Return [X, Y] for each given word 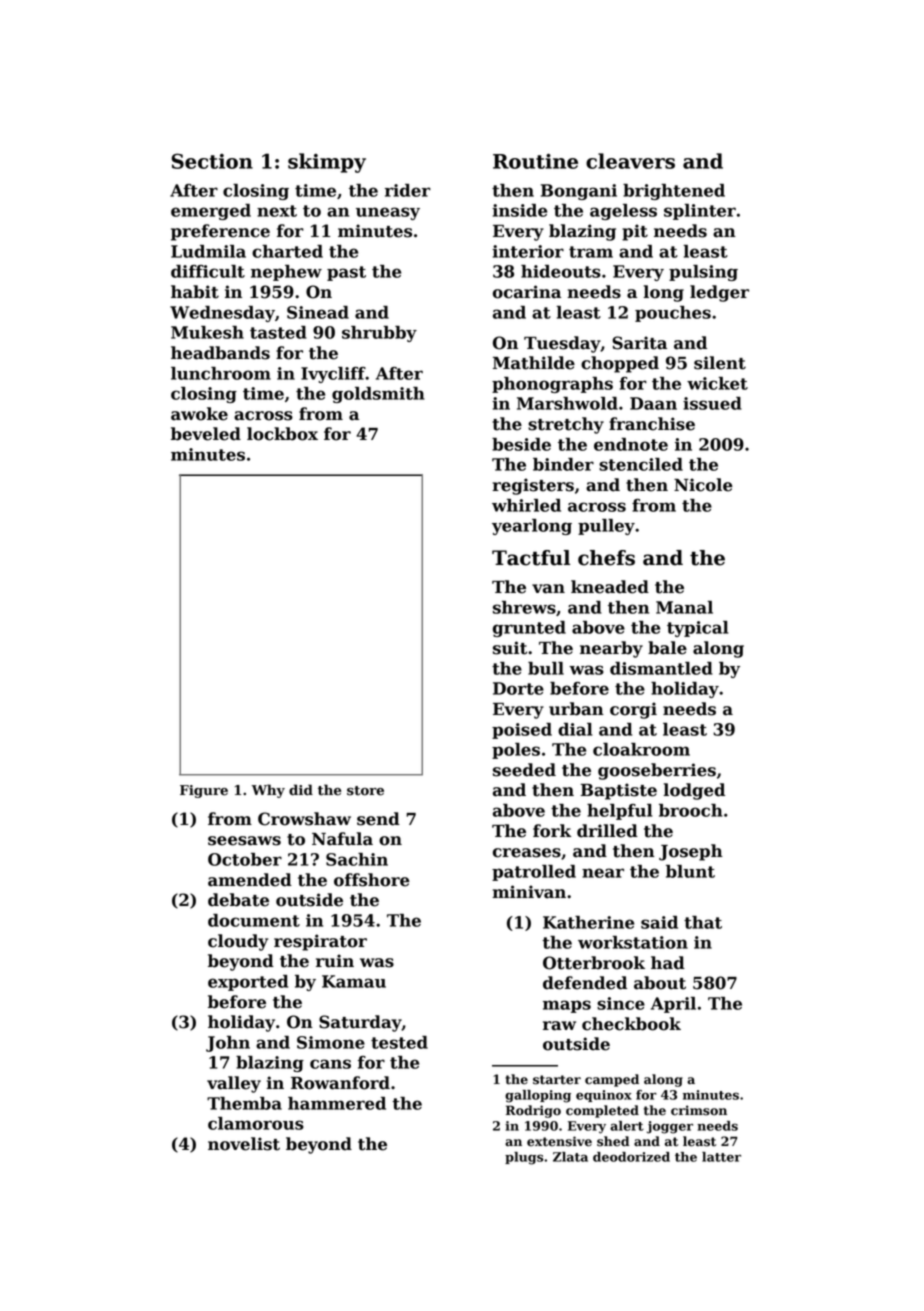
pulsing [703, 273]
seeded [524, 770]
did [301, 790]
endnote [631, 444]
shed [613, 1141]
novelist [244, 1144]
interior [528, 251]
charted [287, 251]
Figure [204, 791]
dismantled [661, 668]
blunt [690, 871]
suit [510, 648]
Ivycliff [333, 375]
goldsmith [378, 395]
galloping [538, 1096]
